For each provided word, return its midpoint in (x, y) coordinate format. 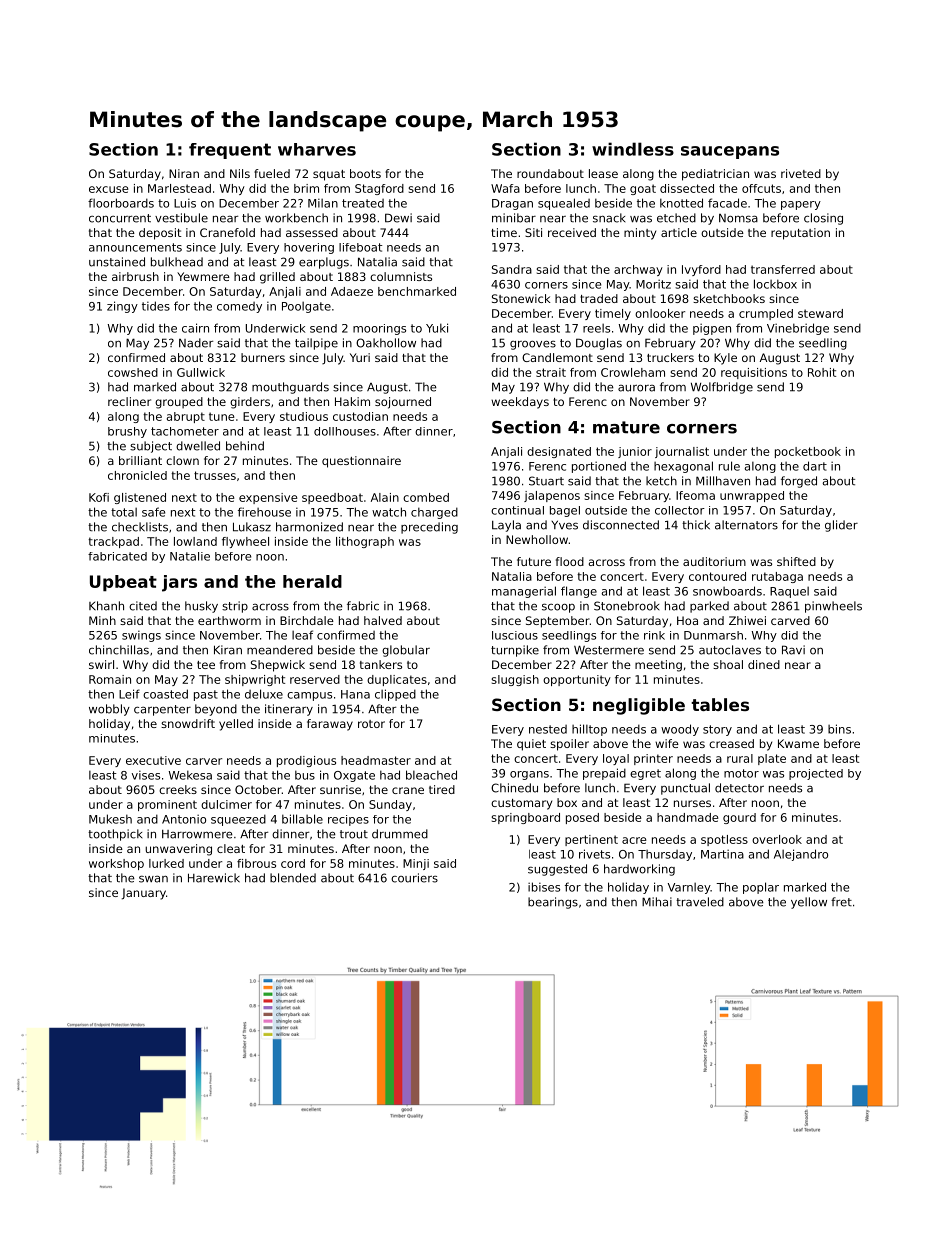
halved (383, 620)
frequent (230, 151)
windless (633, 149)
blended (293, 878)
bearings (553, 903)
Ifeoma (695, 495)
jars (179, 583)
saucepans (730, 152)
